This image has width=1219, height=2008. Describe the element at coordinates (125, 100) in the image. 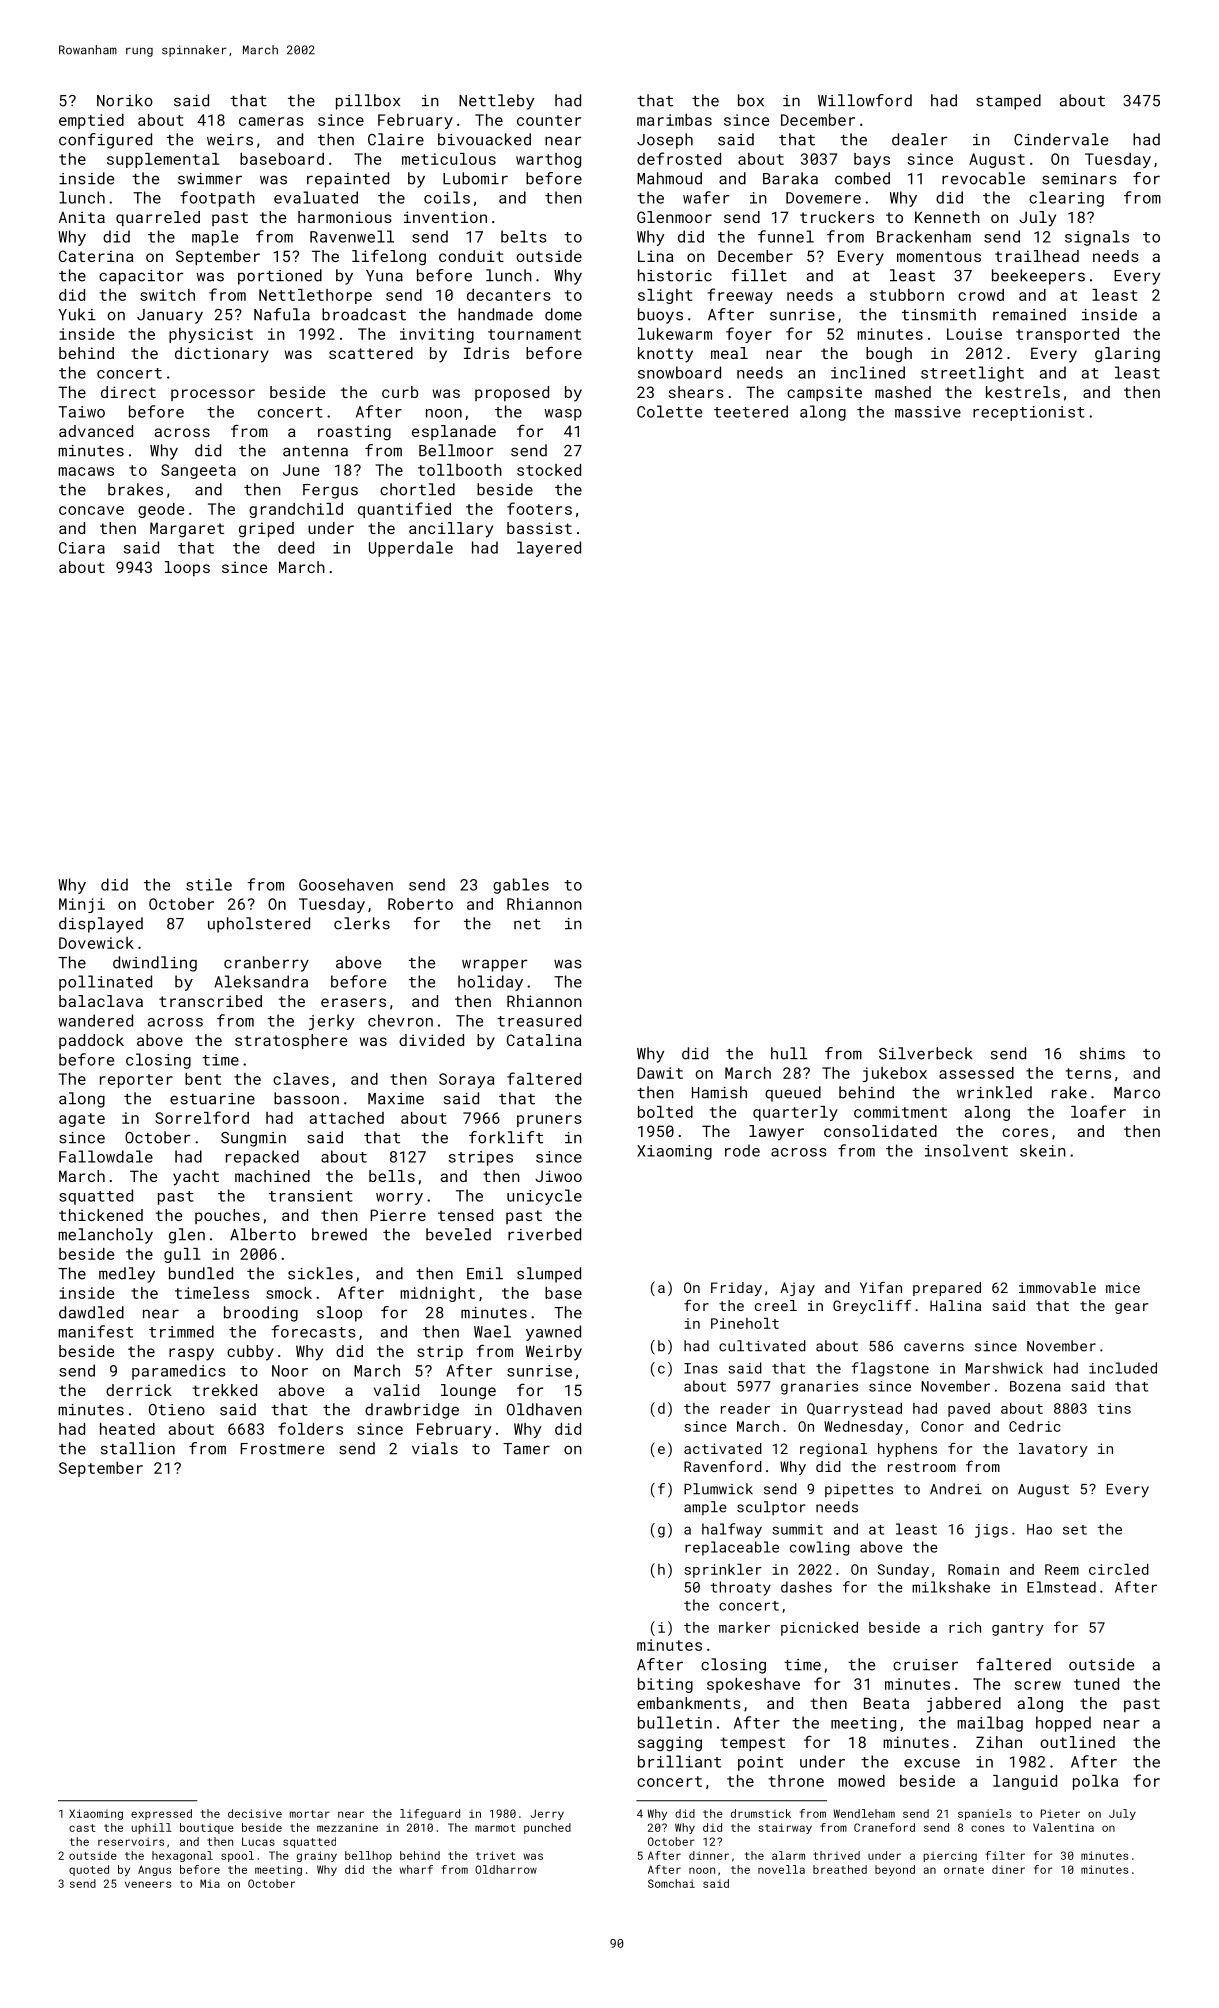

I see `Noriko` at that location.
